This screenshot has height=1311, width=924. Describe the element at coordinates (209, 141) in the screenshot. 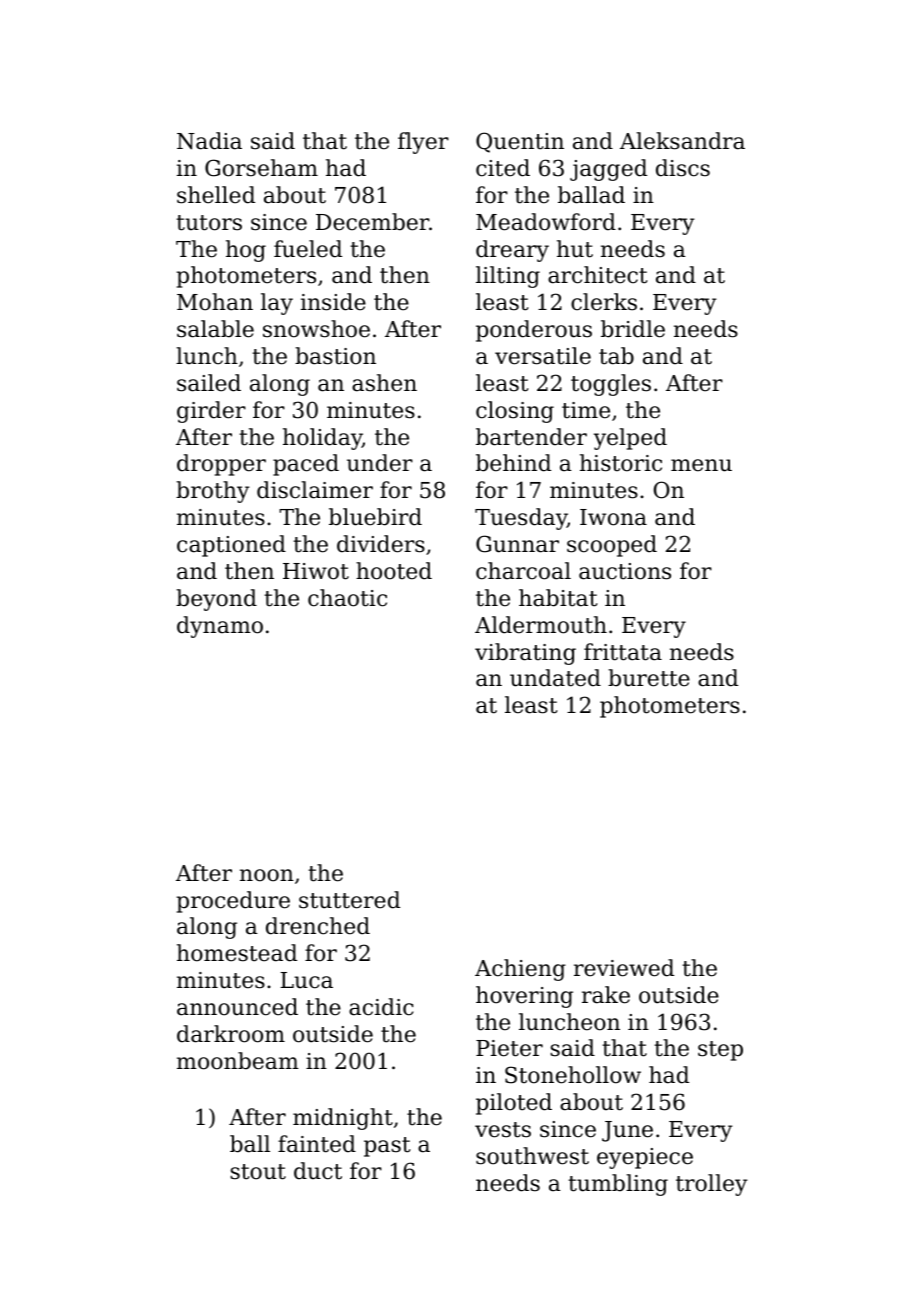

I see `Nadia` at that location.
